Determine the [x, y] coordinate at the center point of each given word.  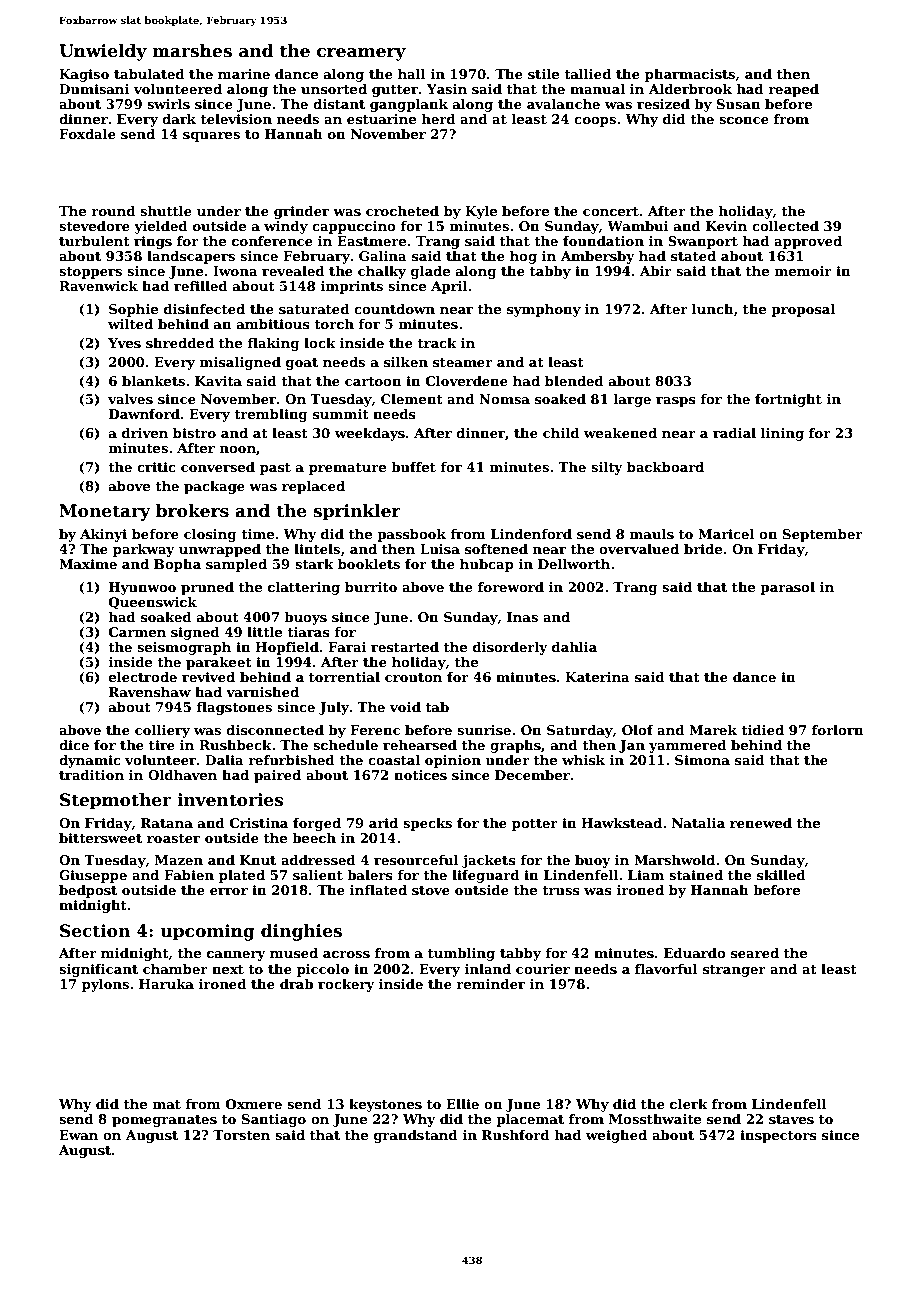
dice [74, 745]
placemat [530, 1120]
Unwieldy [103, 52]
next [228, 969]
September [823, 535]
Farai [347, 647]
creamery [361, 54]
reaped [793, 90]
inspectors [778, 1136]
